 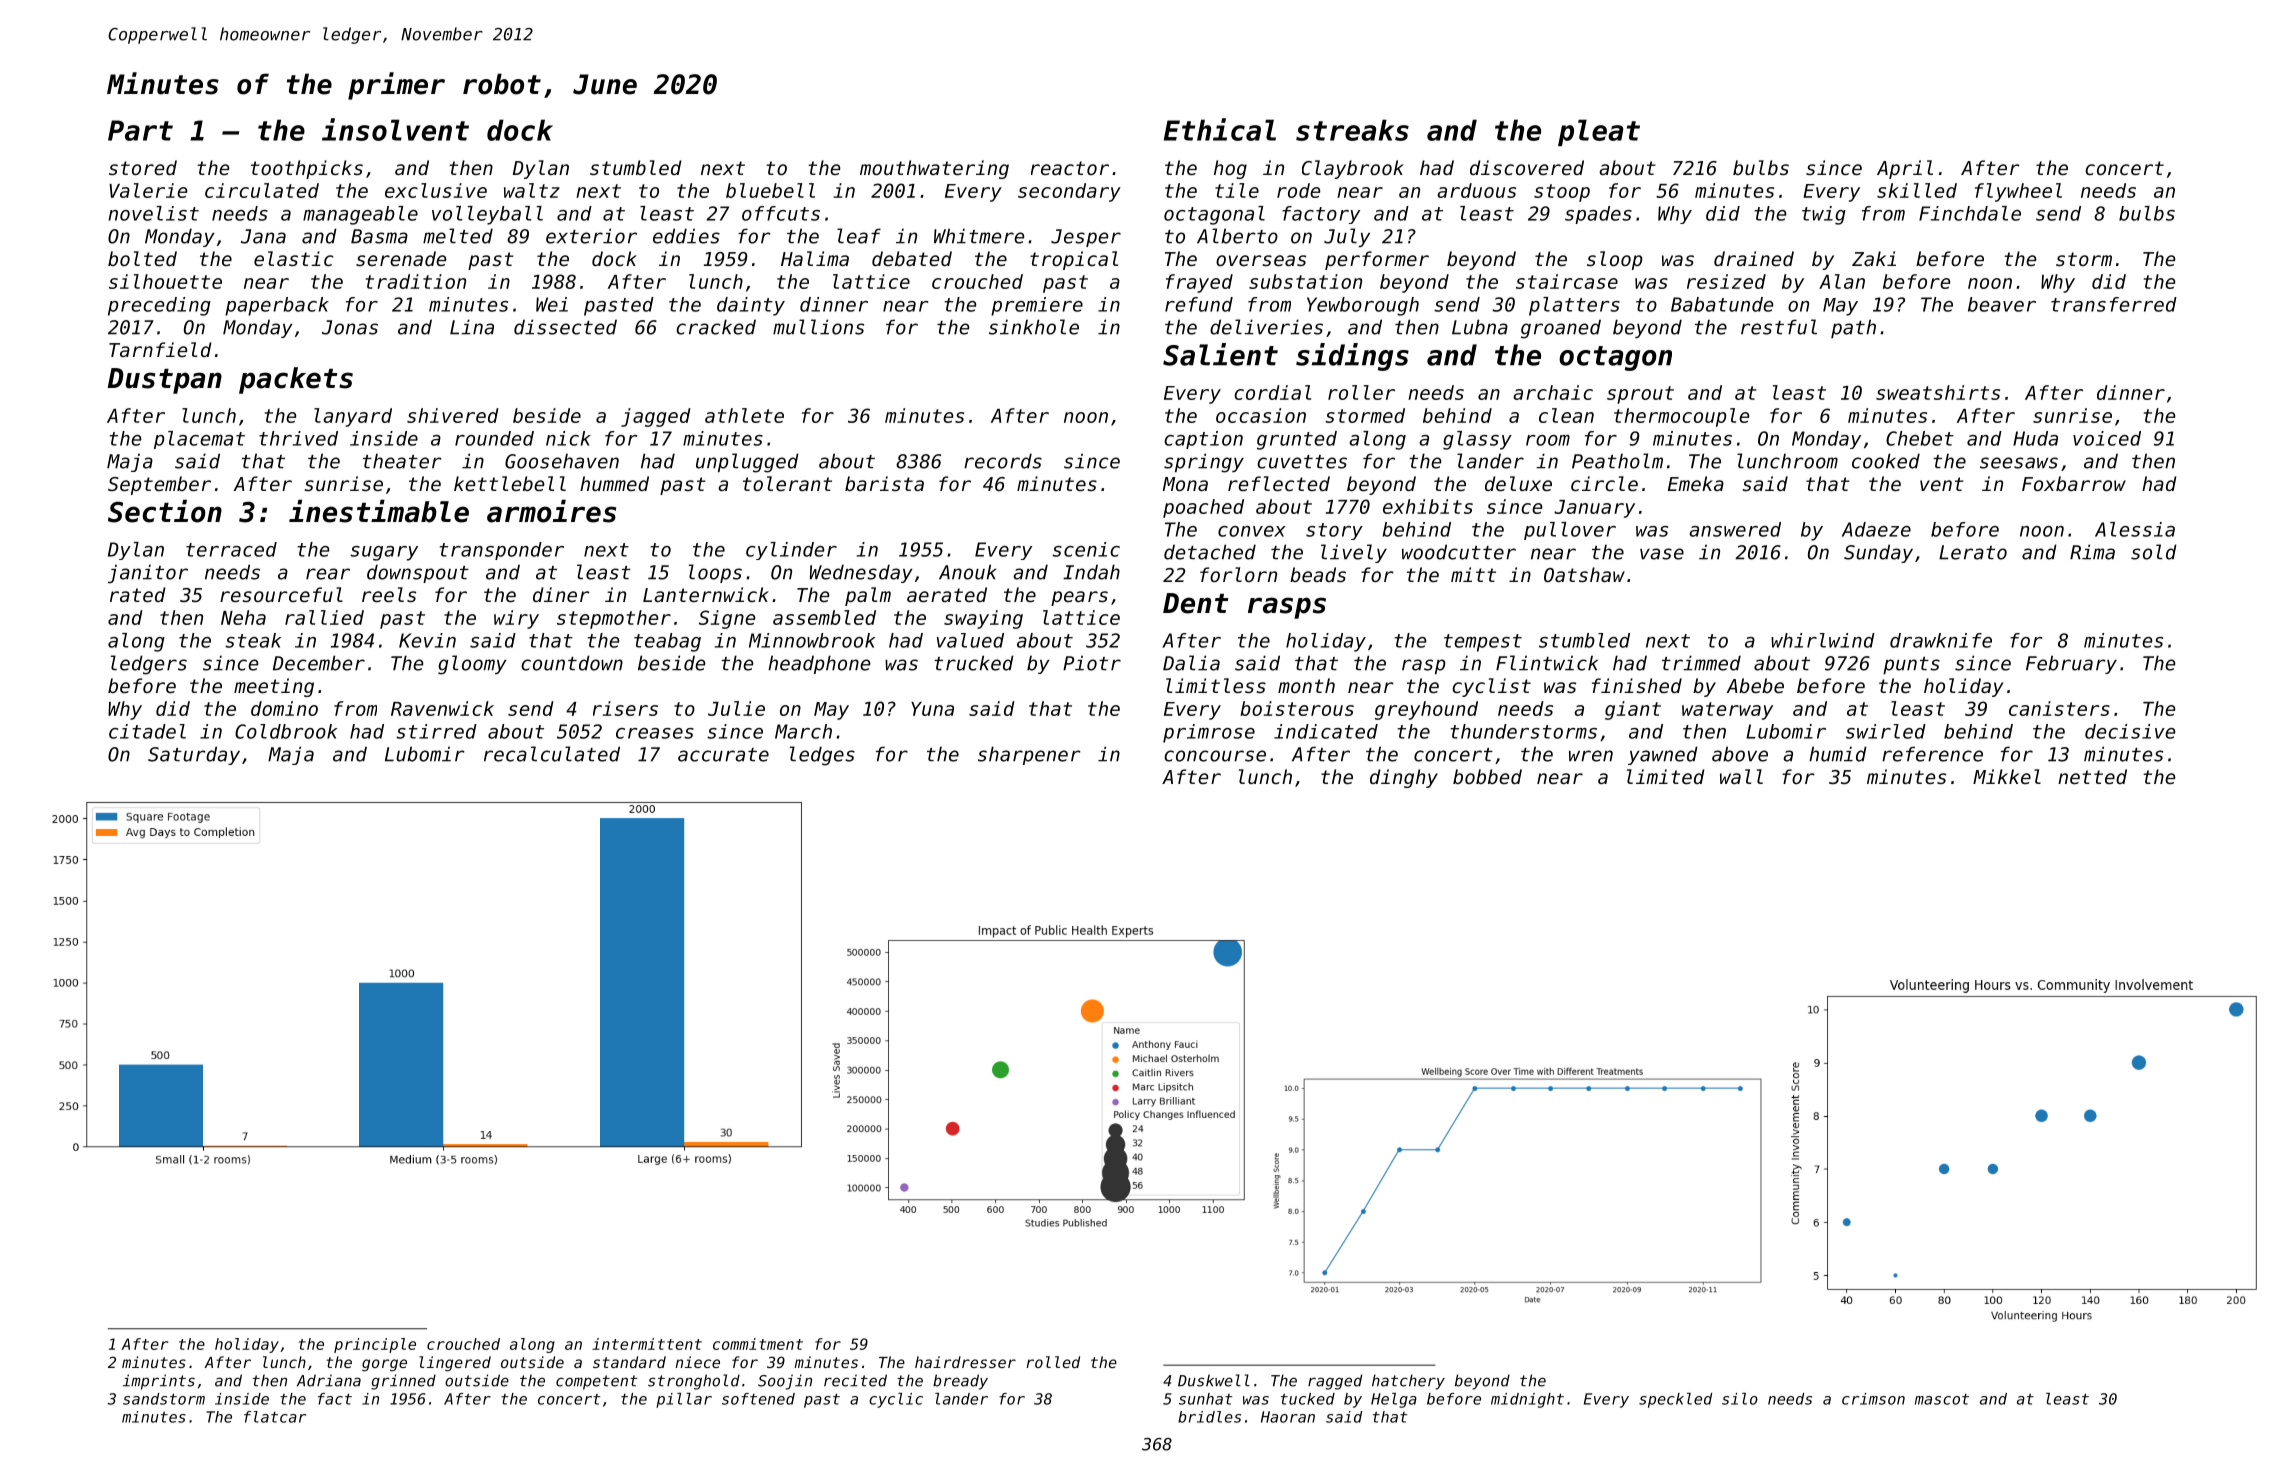 What do you see at coordinates (140, 130) in the document?
I see `Part` at bounding box center [140, 130].
